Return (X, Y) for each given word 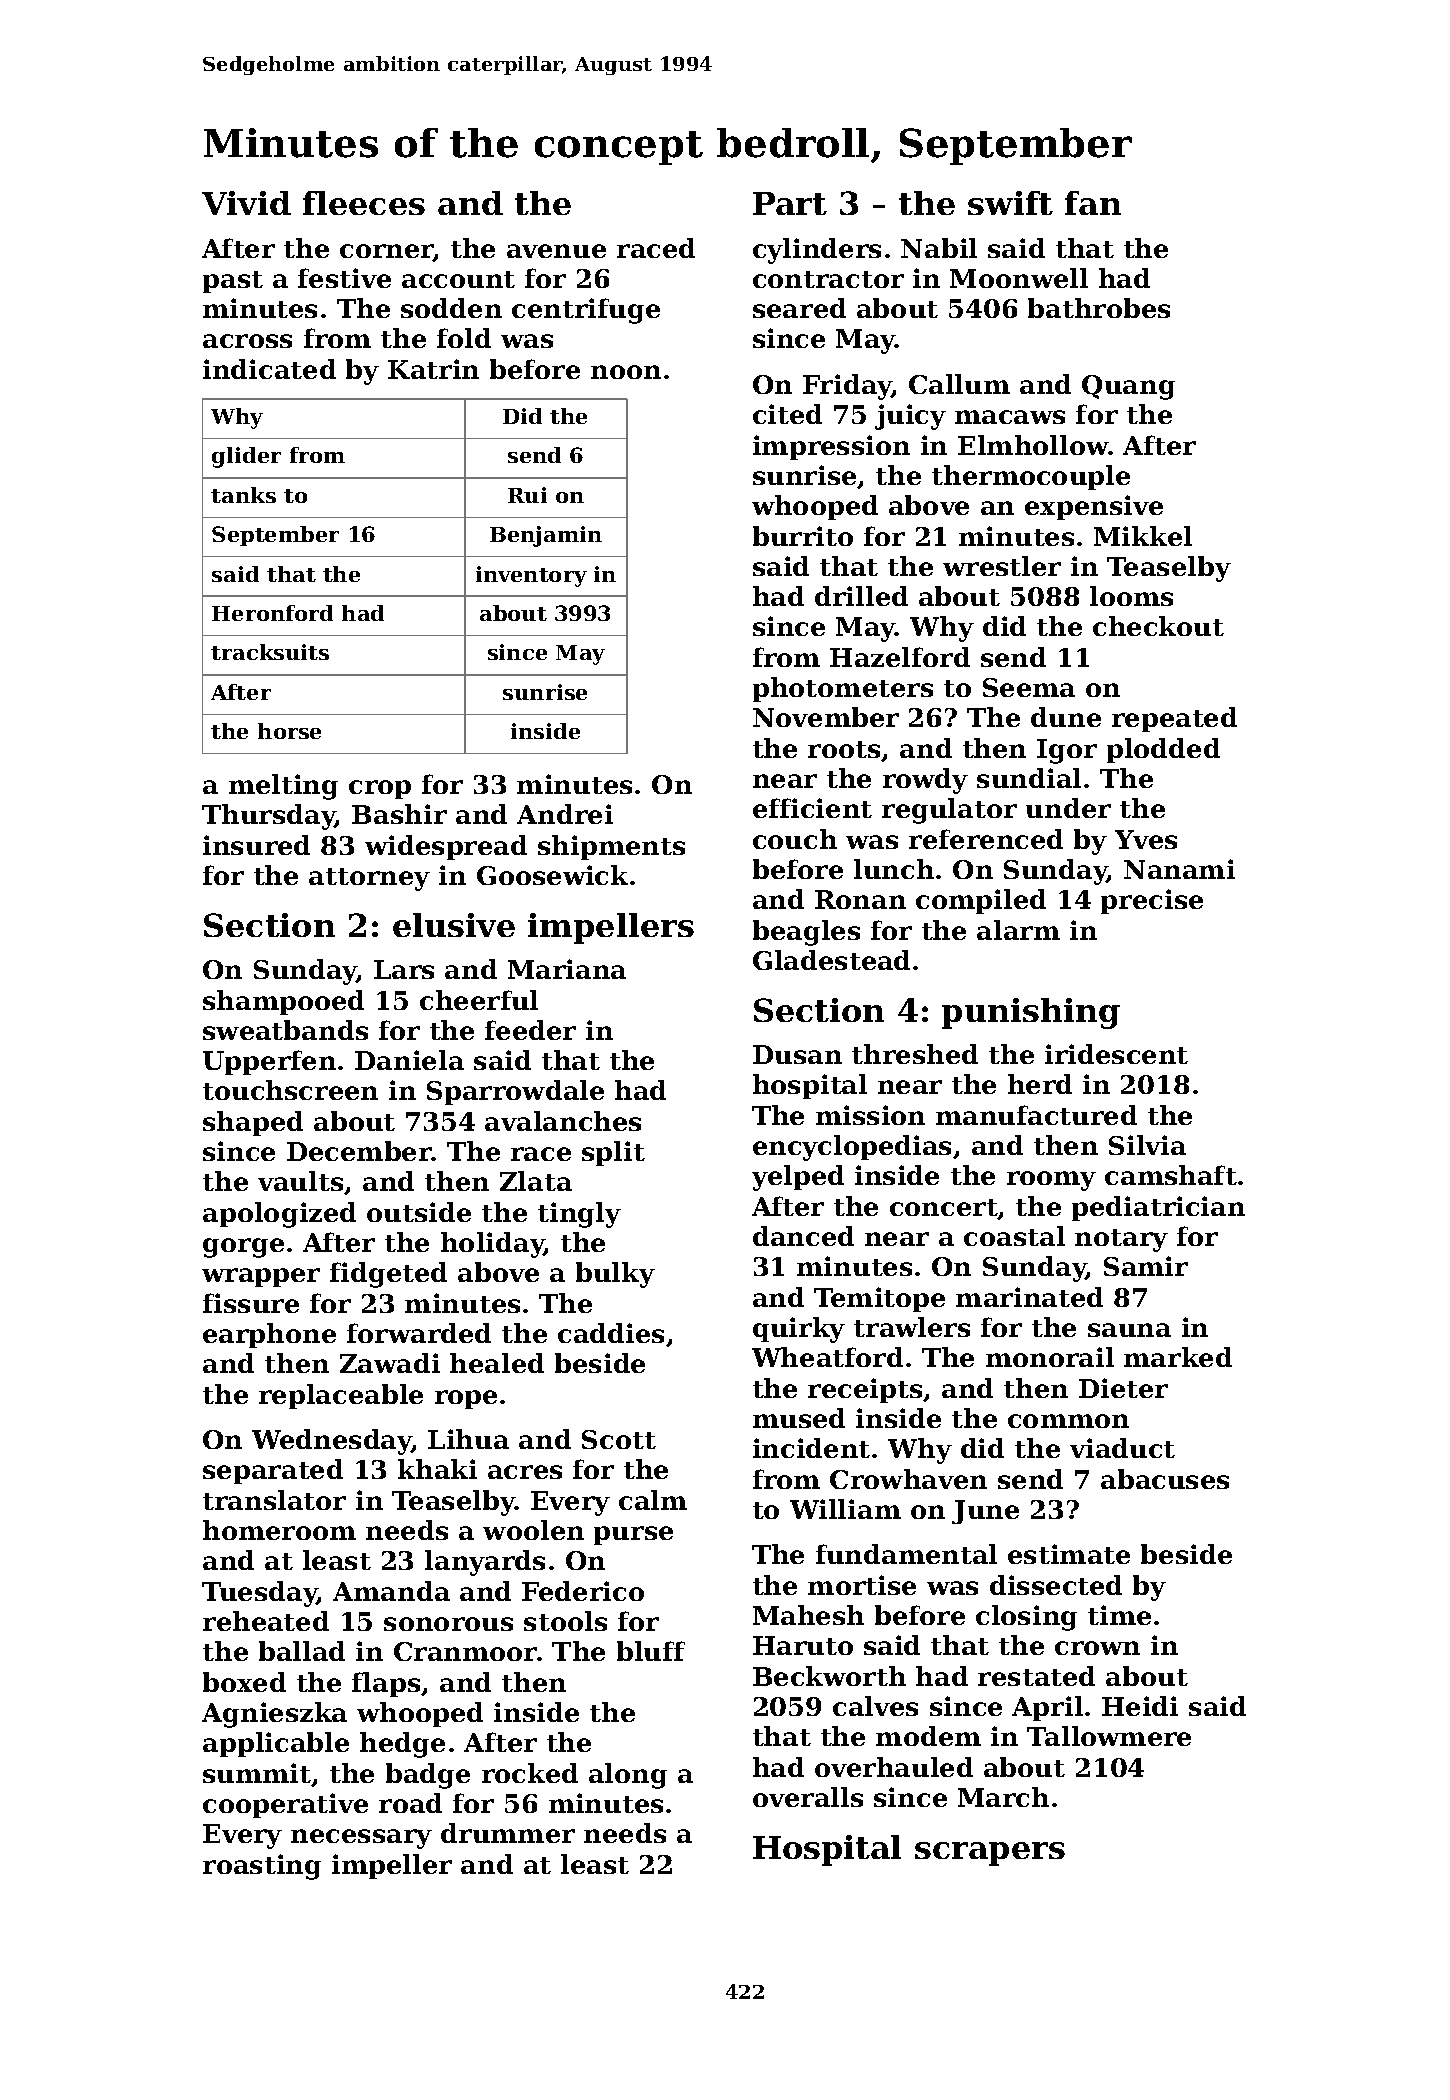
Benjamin (546, 536)
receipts (865, 1390)
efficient (812, 808)
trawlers (912, 1327)
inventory (531, 576)
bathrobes (1099, 308)
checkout (1158, 626)
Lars (404, 969)
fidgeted (388, 1275)
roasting (262, 1867)
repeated (1174, 719)
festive (344, 278)
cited (787, 414)
